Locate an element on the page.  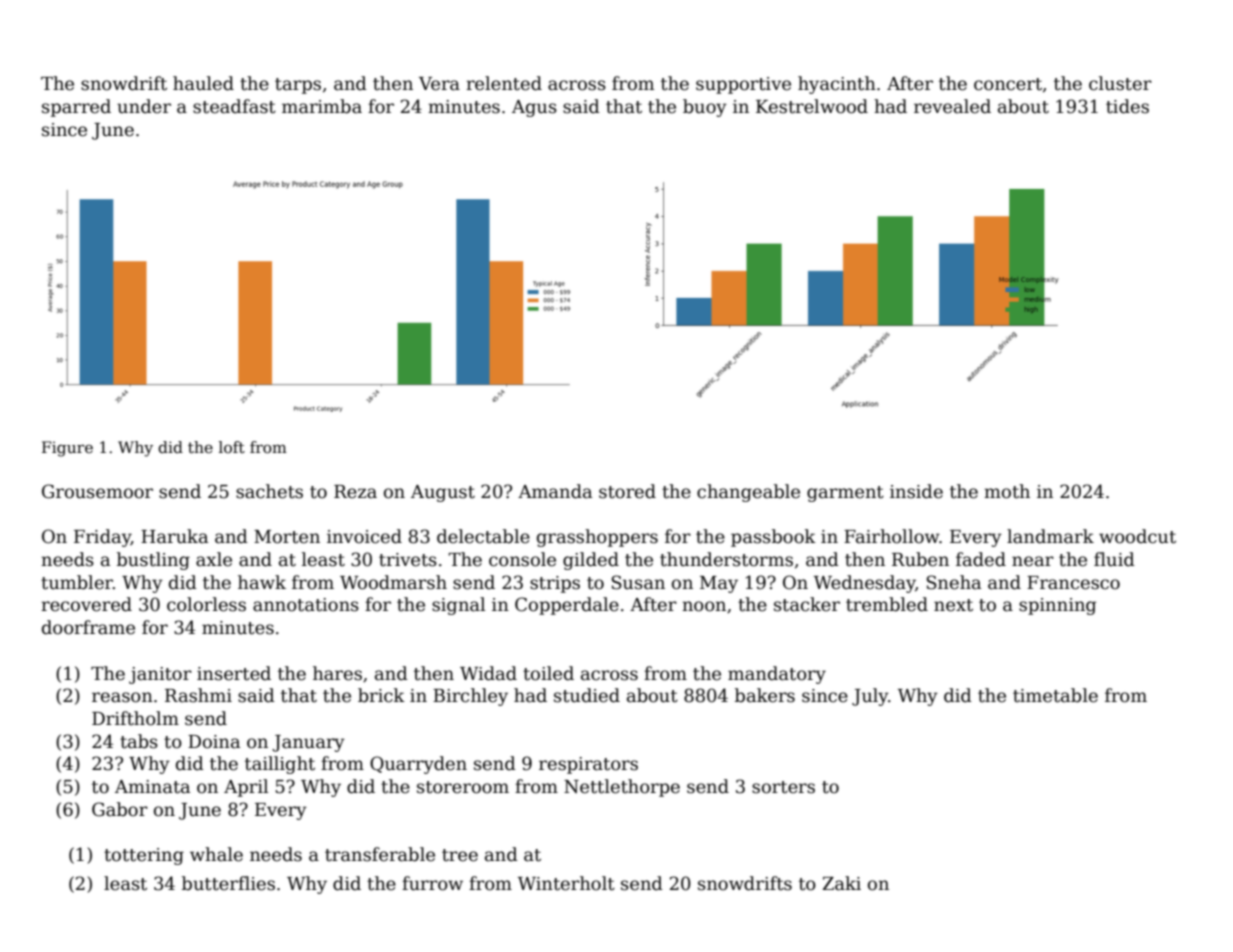
revealed is located at coordinates (952, 106).
